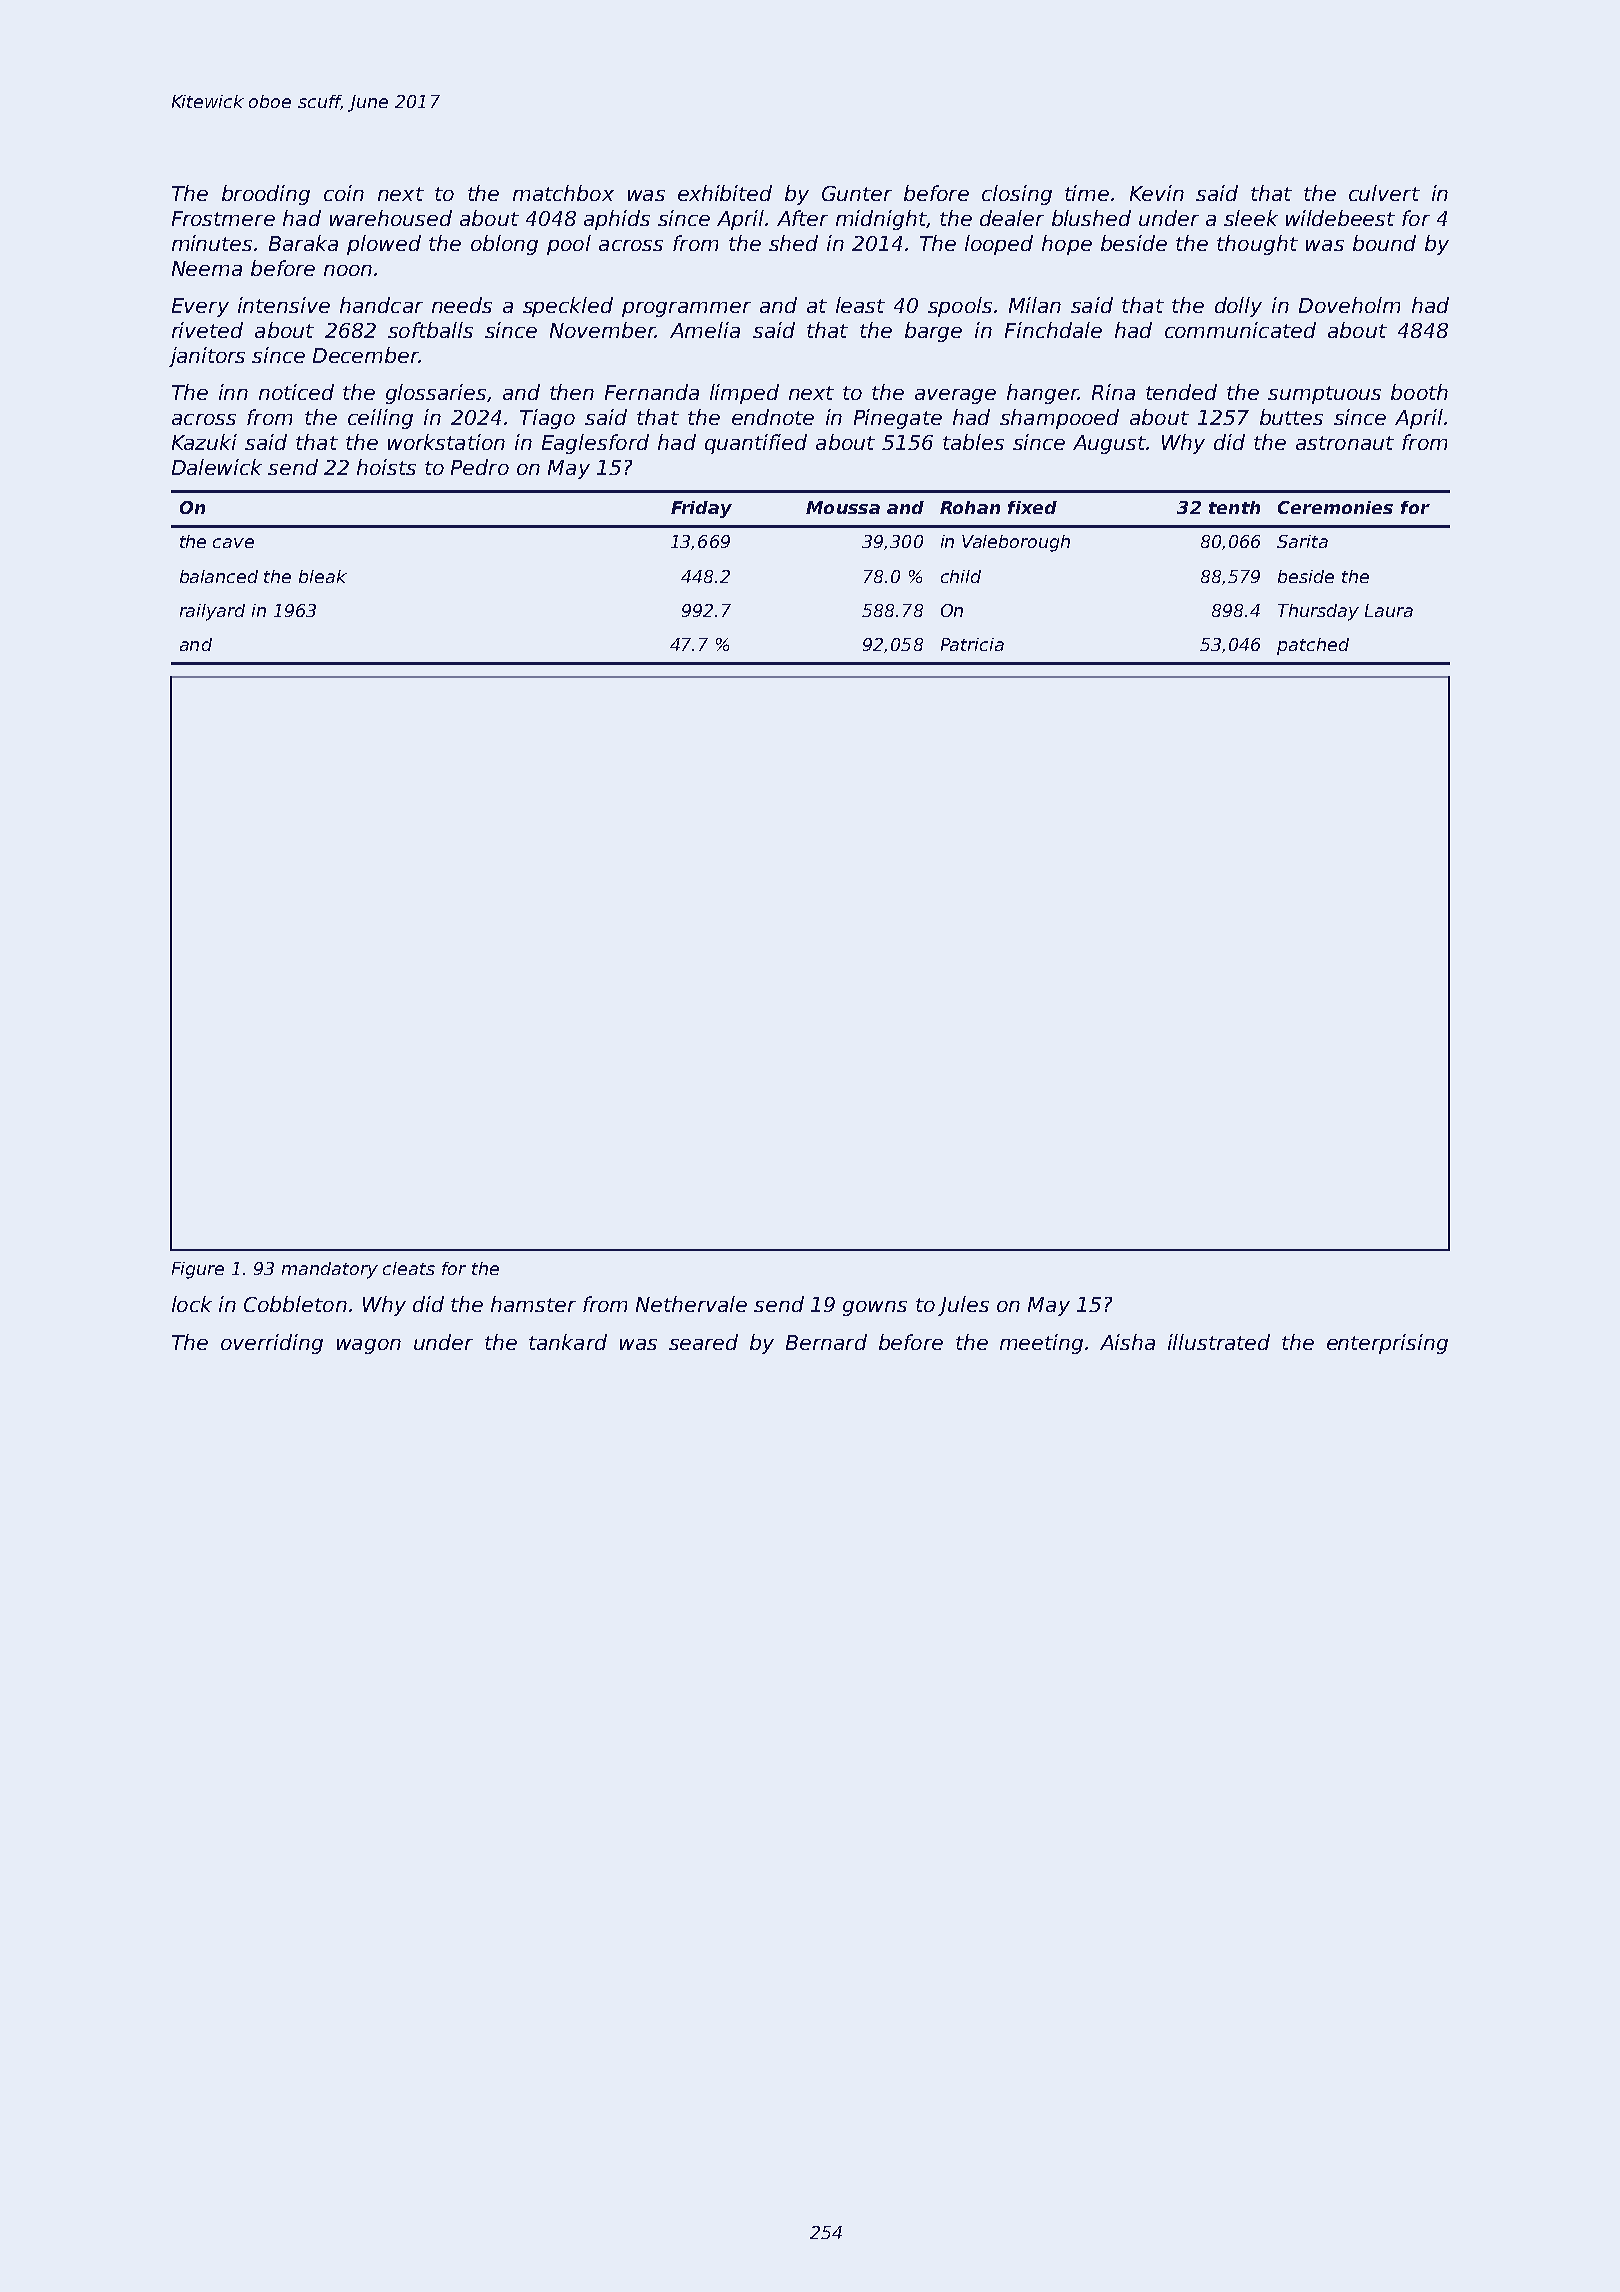 This screenshot has width=1620, height=2292. Describe the element at coordinates (933, 332) in the screenshot. I see `barge` at that location.
